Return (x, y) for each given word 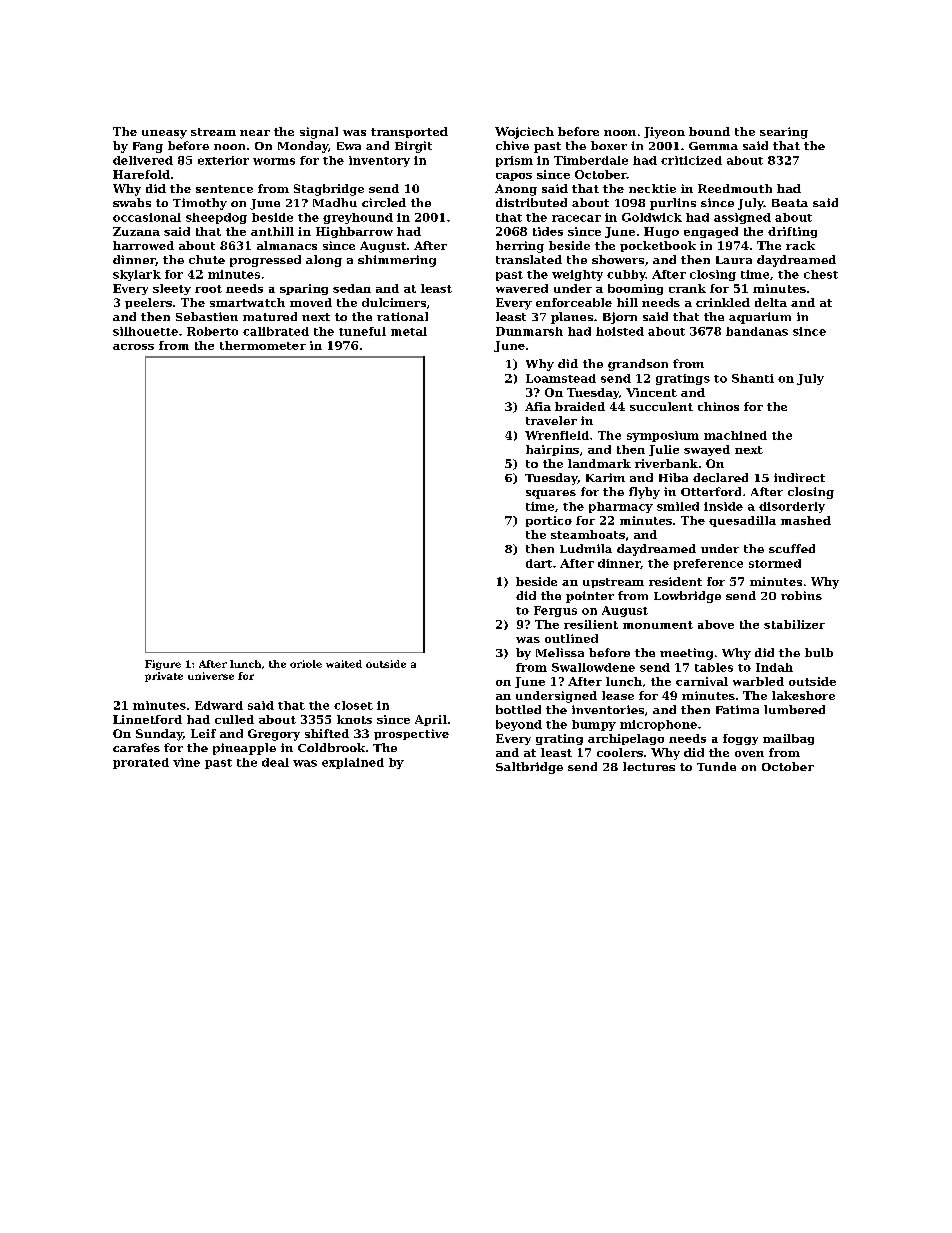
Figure (163, 665)
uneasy (164, 134)
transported (409, 132)
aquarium (760, 318)
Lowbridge (687, 597)
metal (409, 331)
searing (784, 133)
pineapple (244, 749)
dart (539, 563)
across (133, 347)
